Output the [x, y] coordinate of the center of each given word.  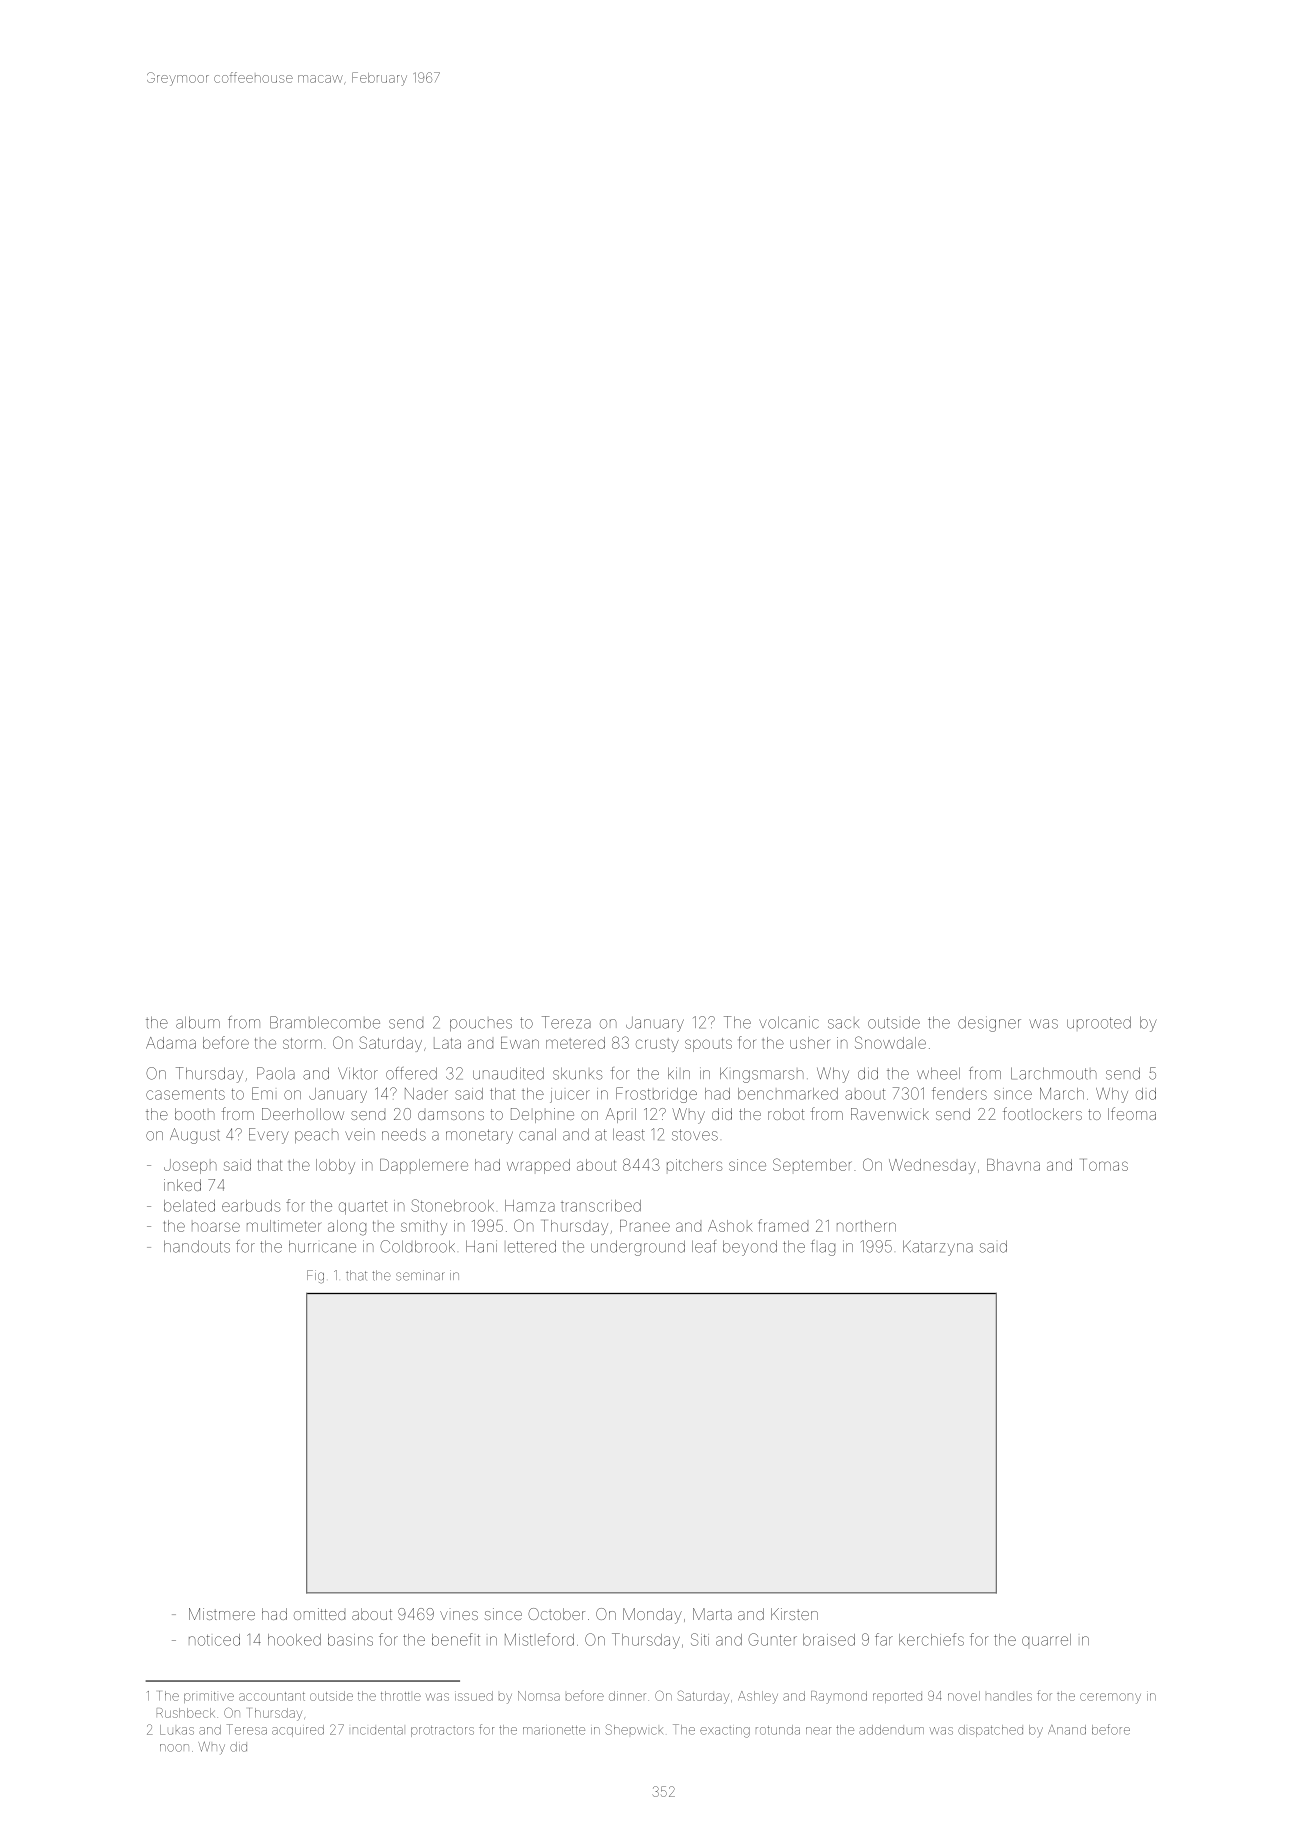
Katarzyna [938, 1248]
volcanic [789, 1022]
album [198, 1022]
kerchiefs [931, 1639]
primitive [209, 1697]
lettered [532, 1246]
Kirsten [794, 1614]
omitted [319, 1614]
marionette [554, 1730]
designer [989, 1024]
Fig [315, 1276]
